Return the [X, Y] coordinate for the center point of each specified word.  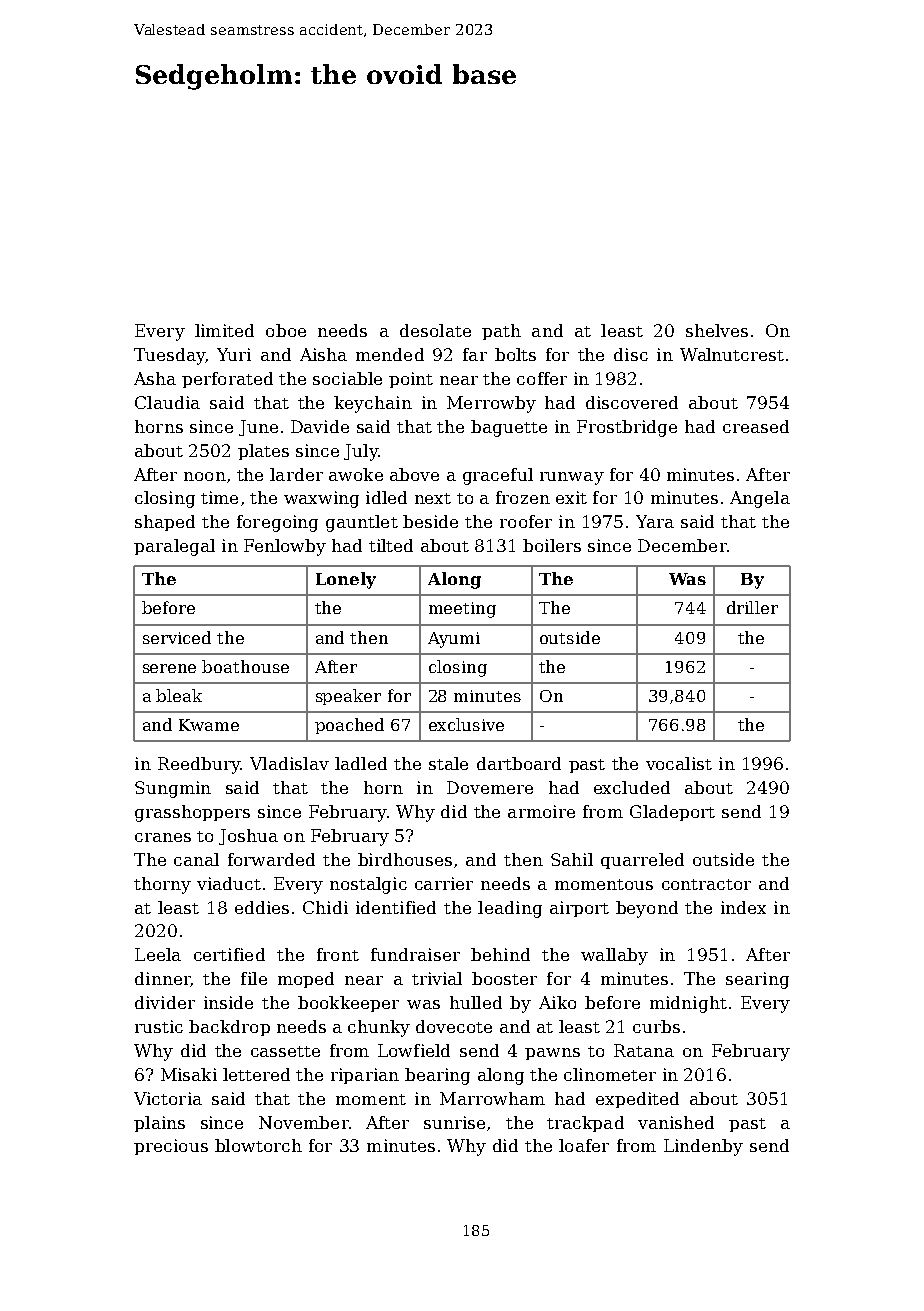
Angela [760, 499]
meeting [462, 610]
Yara [655, 521]
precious [171, 1147]
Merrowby [491, 404]
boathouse [245, 666]
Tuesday [169, 356]
